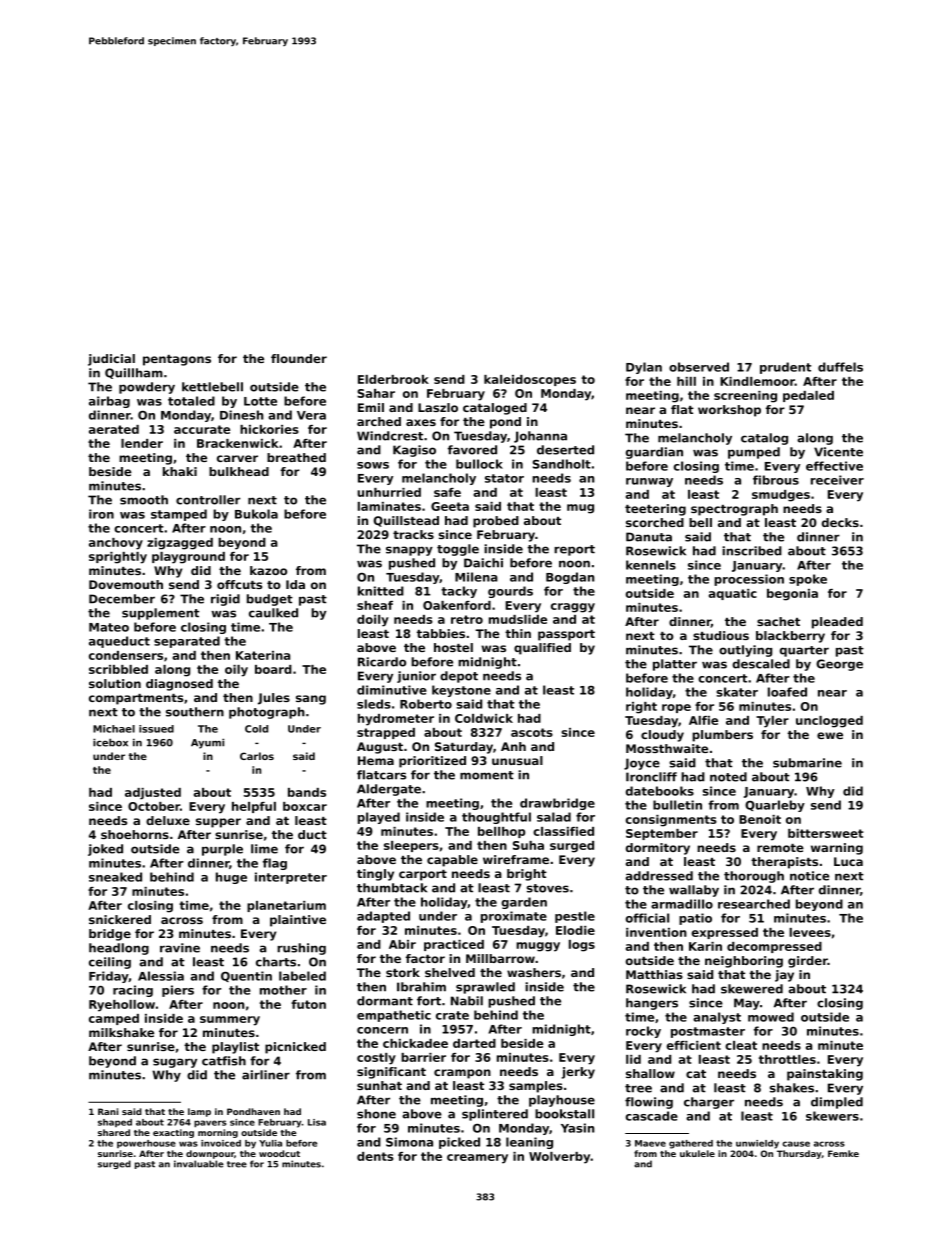  I want to click on inscribed, so click(752, 551).
